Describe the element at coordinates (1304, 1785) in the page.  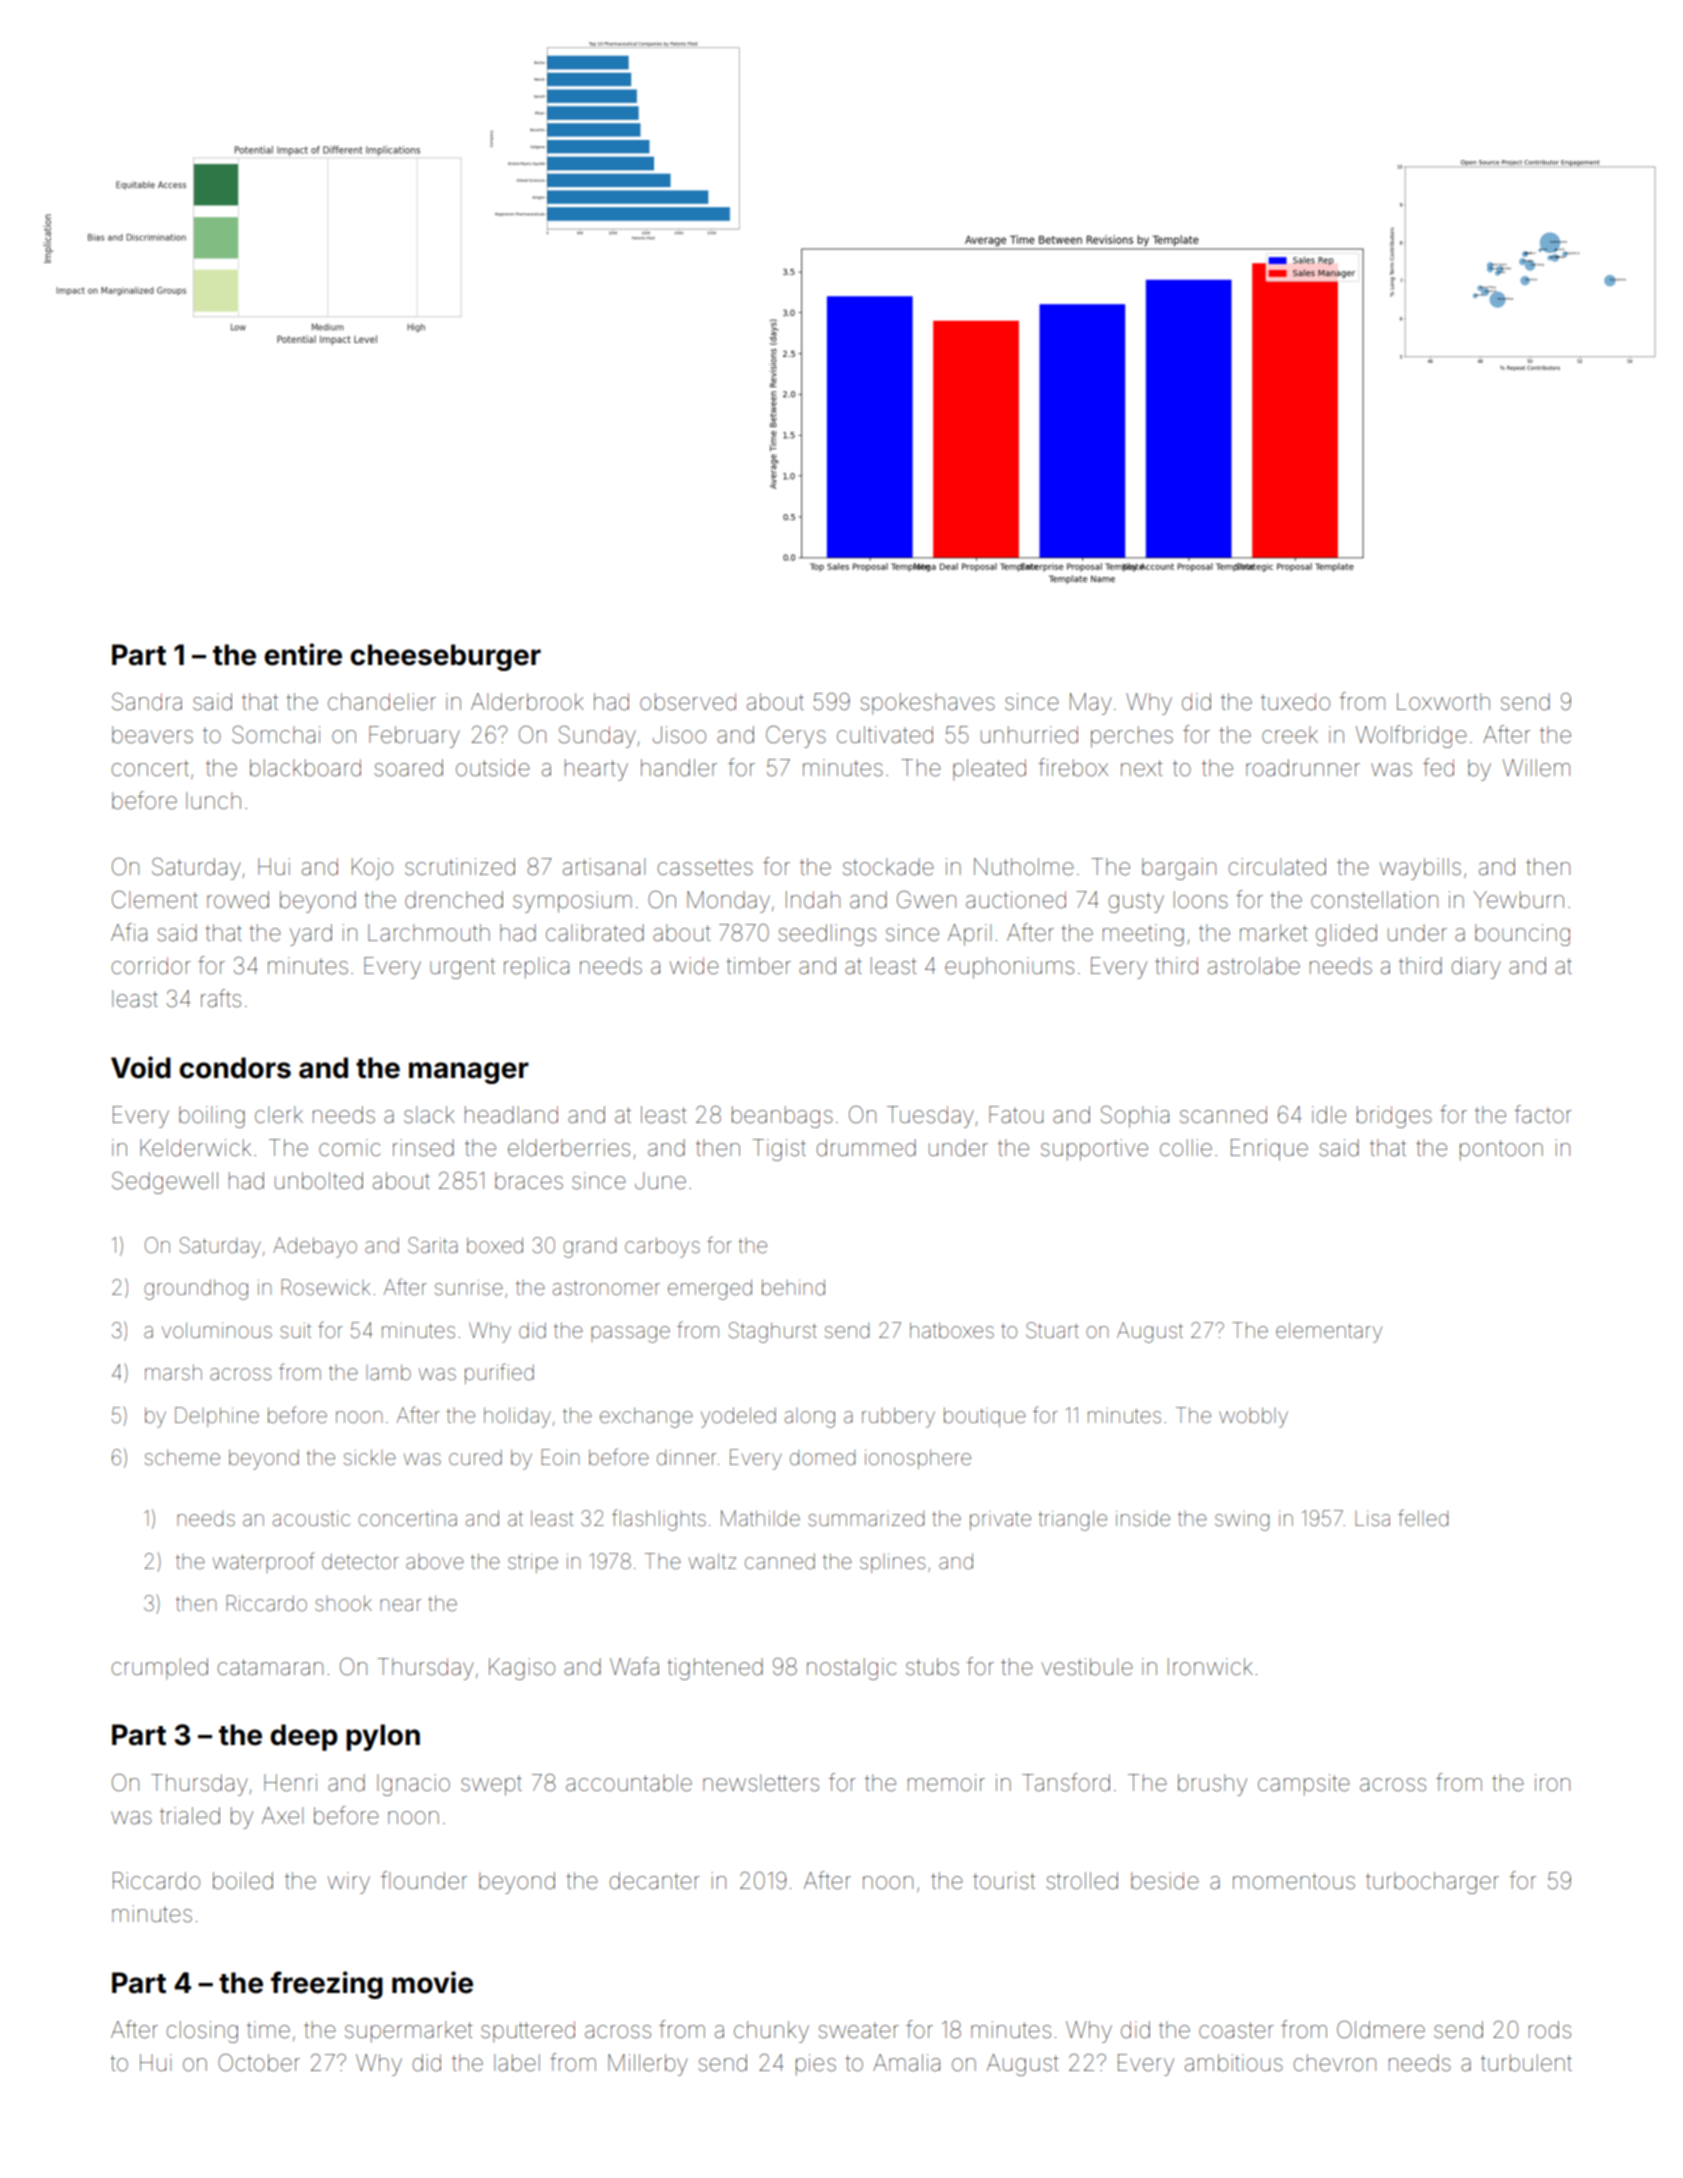
I see `campsite` at that location.
